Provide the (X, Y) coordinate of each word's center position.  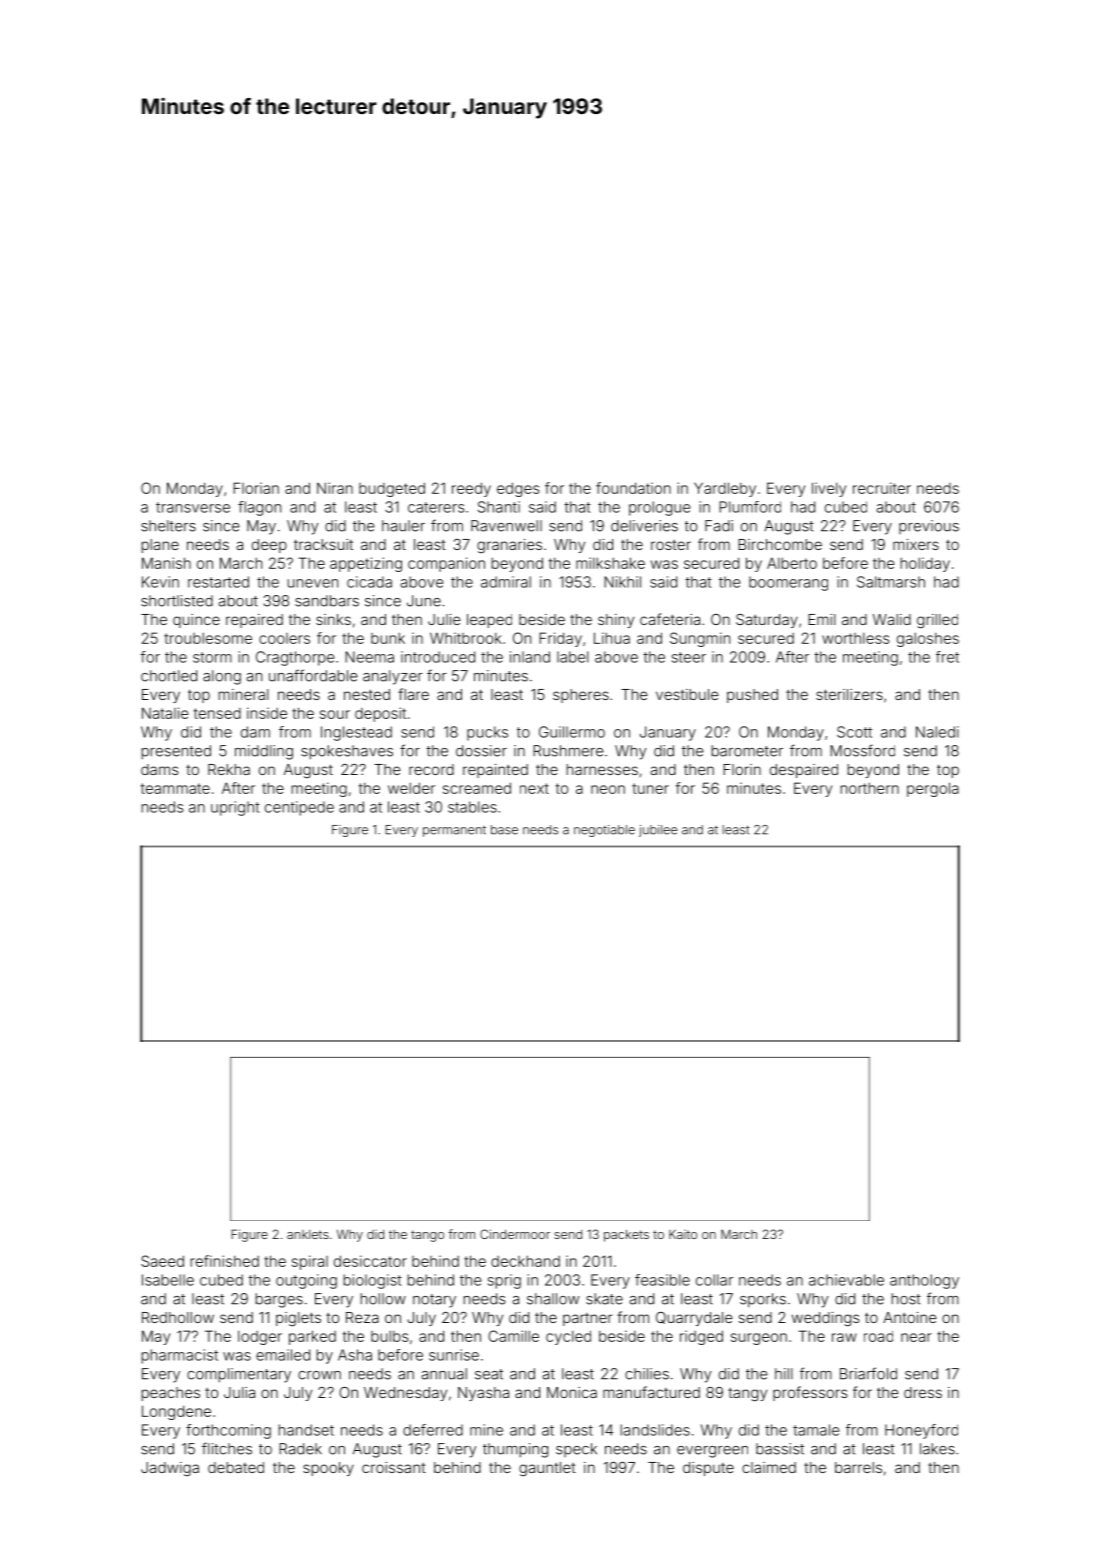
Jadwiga (170, 1469)
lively (829, 489)
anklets (308, 1234)
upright (235, 808)
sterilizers (849, 694)
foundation (633, 488)
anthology (924, 1281)
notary (434, 1301)
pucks (487, 733)
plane (160, 546)
